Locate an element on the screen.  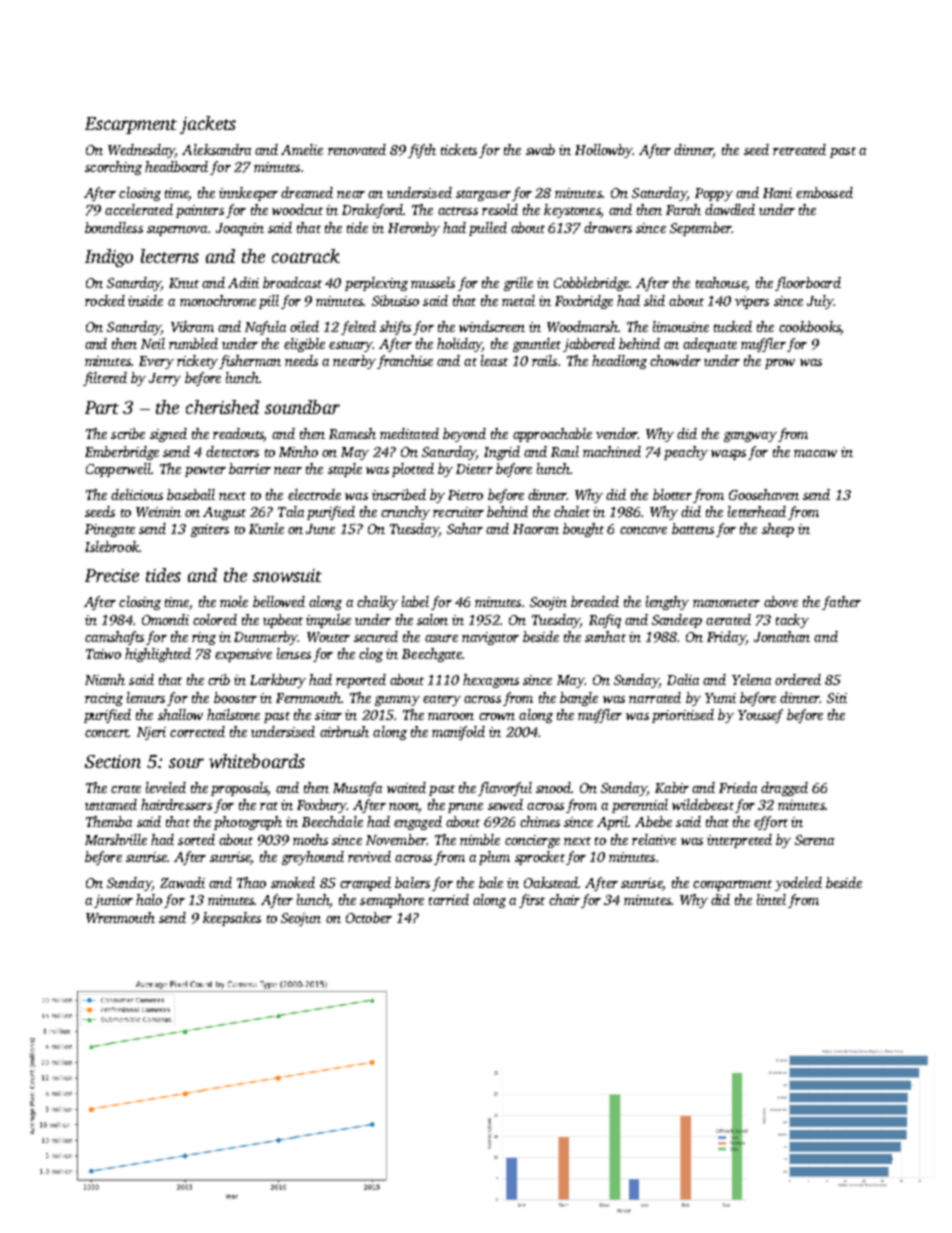
keepsakes is located at coordinates (232, 919).
